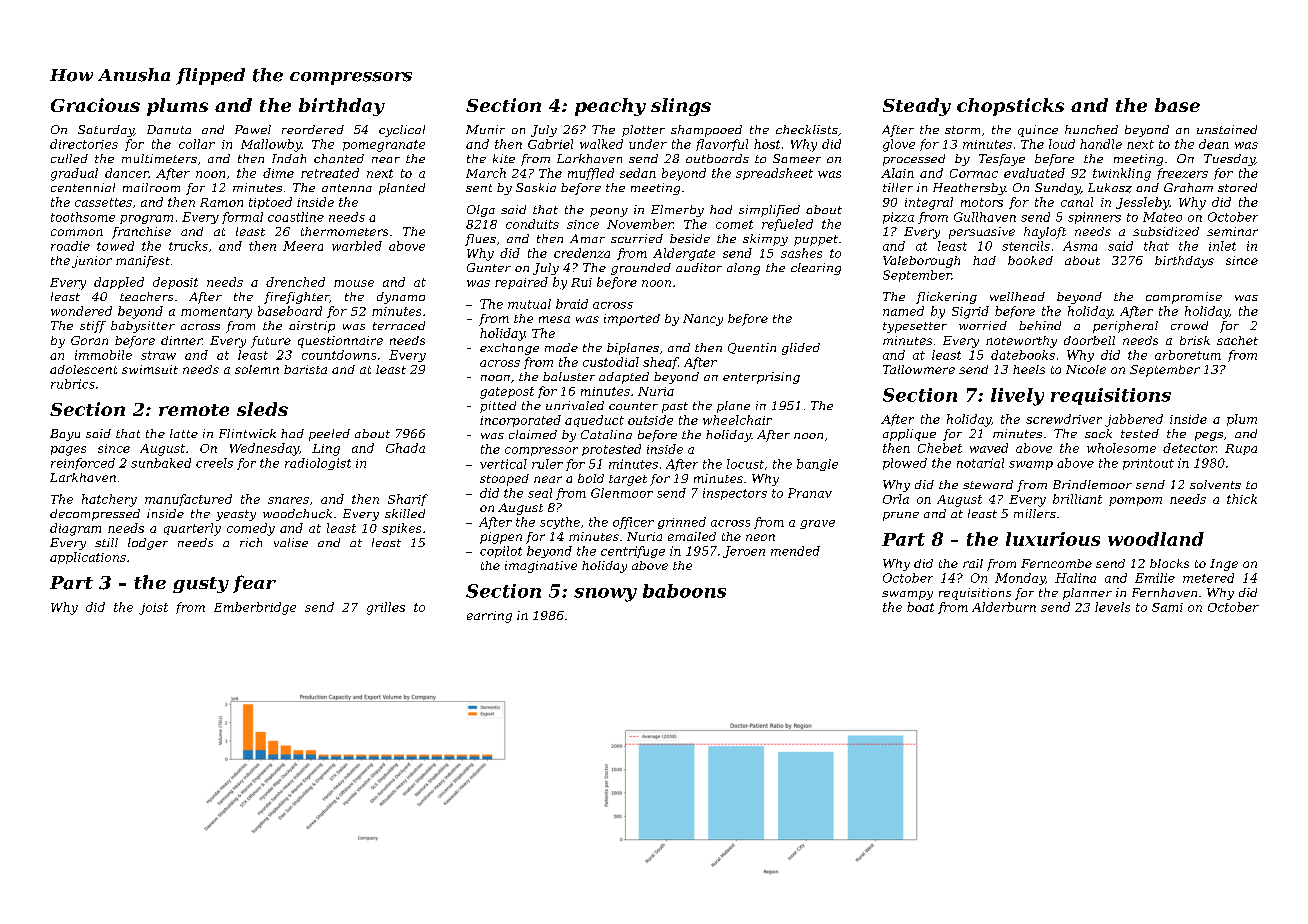 Image resolution: width=1308 pixels, height=924 pixels. Describe the element at coordinates (253, 129) in the screenshot. I see `Pawel` at that location.
